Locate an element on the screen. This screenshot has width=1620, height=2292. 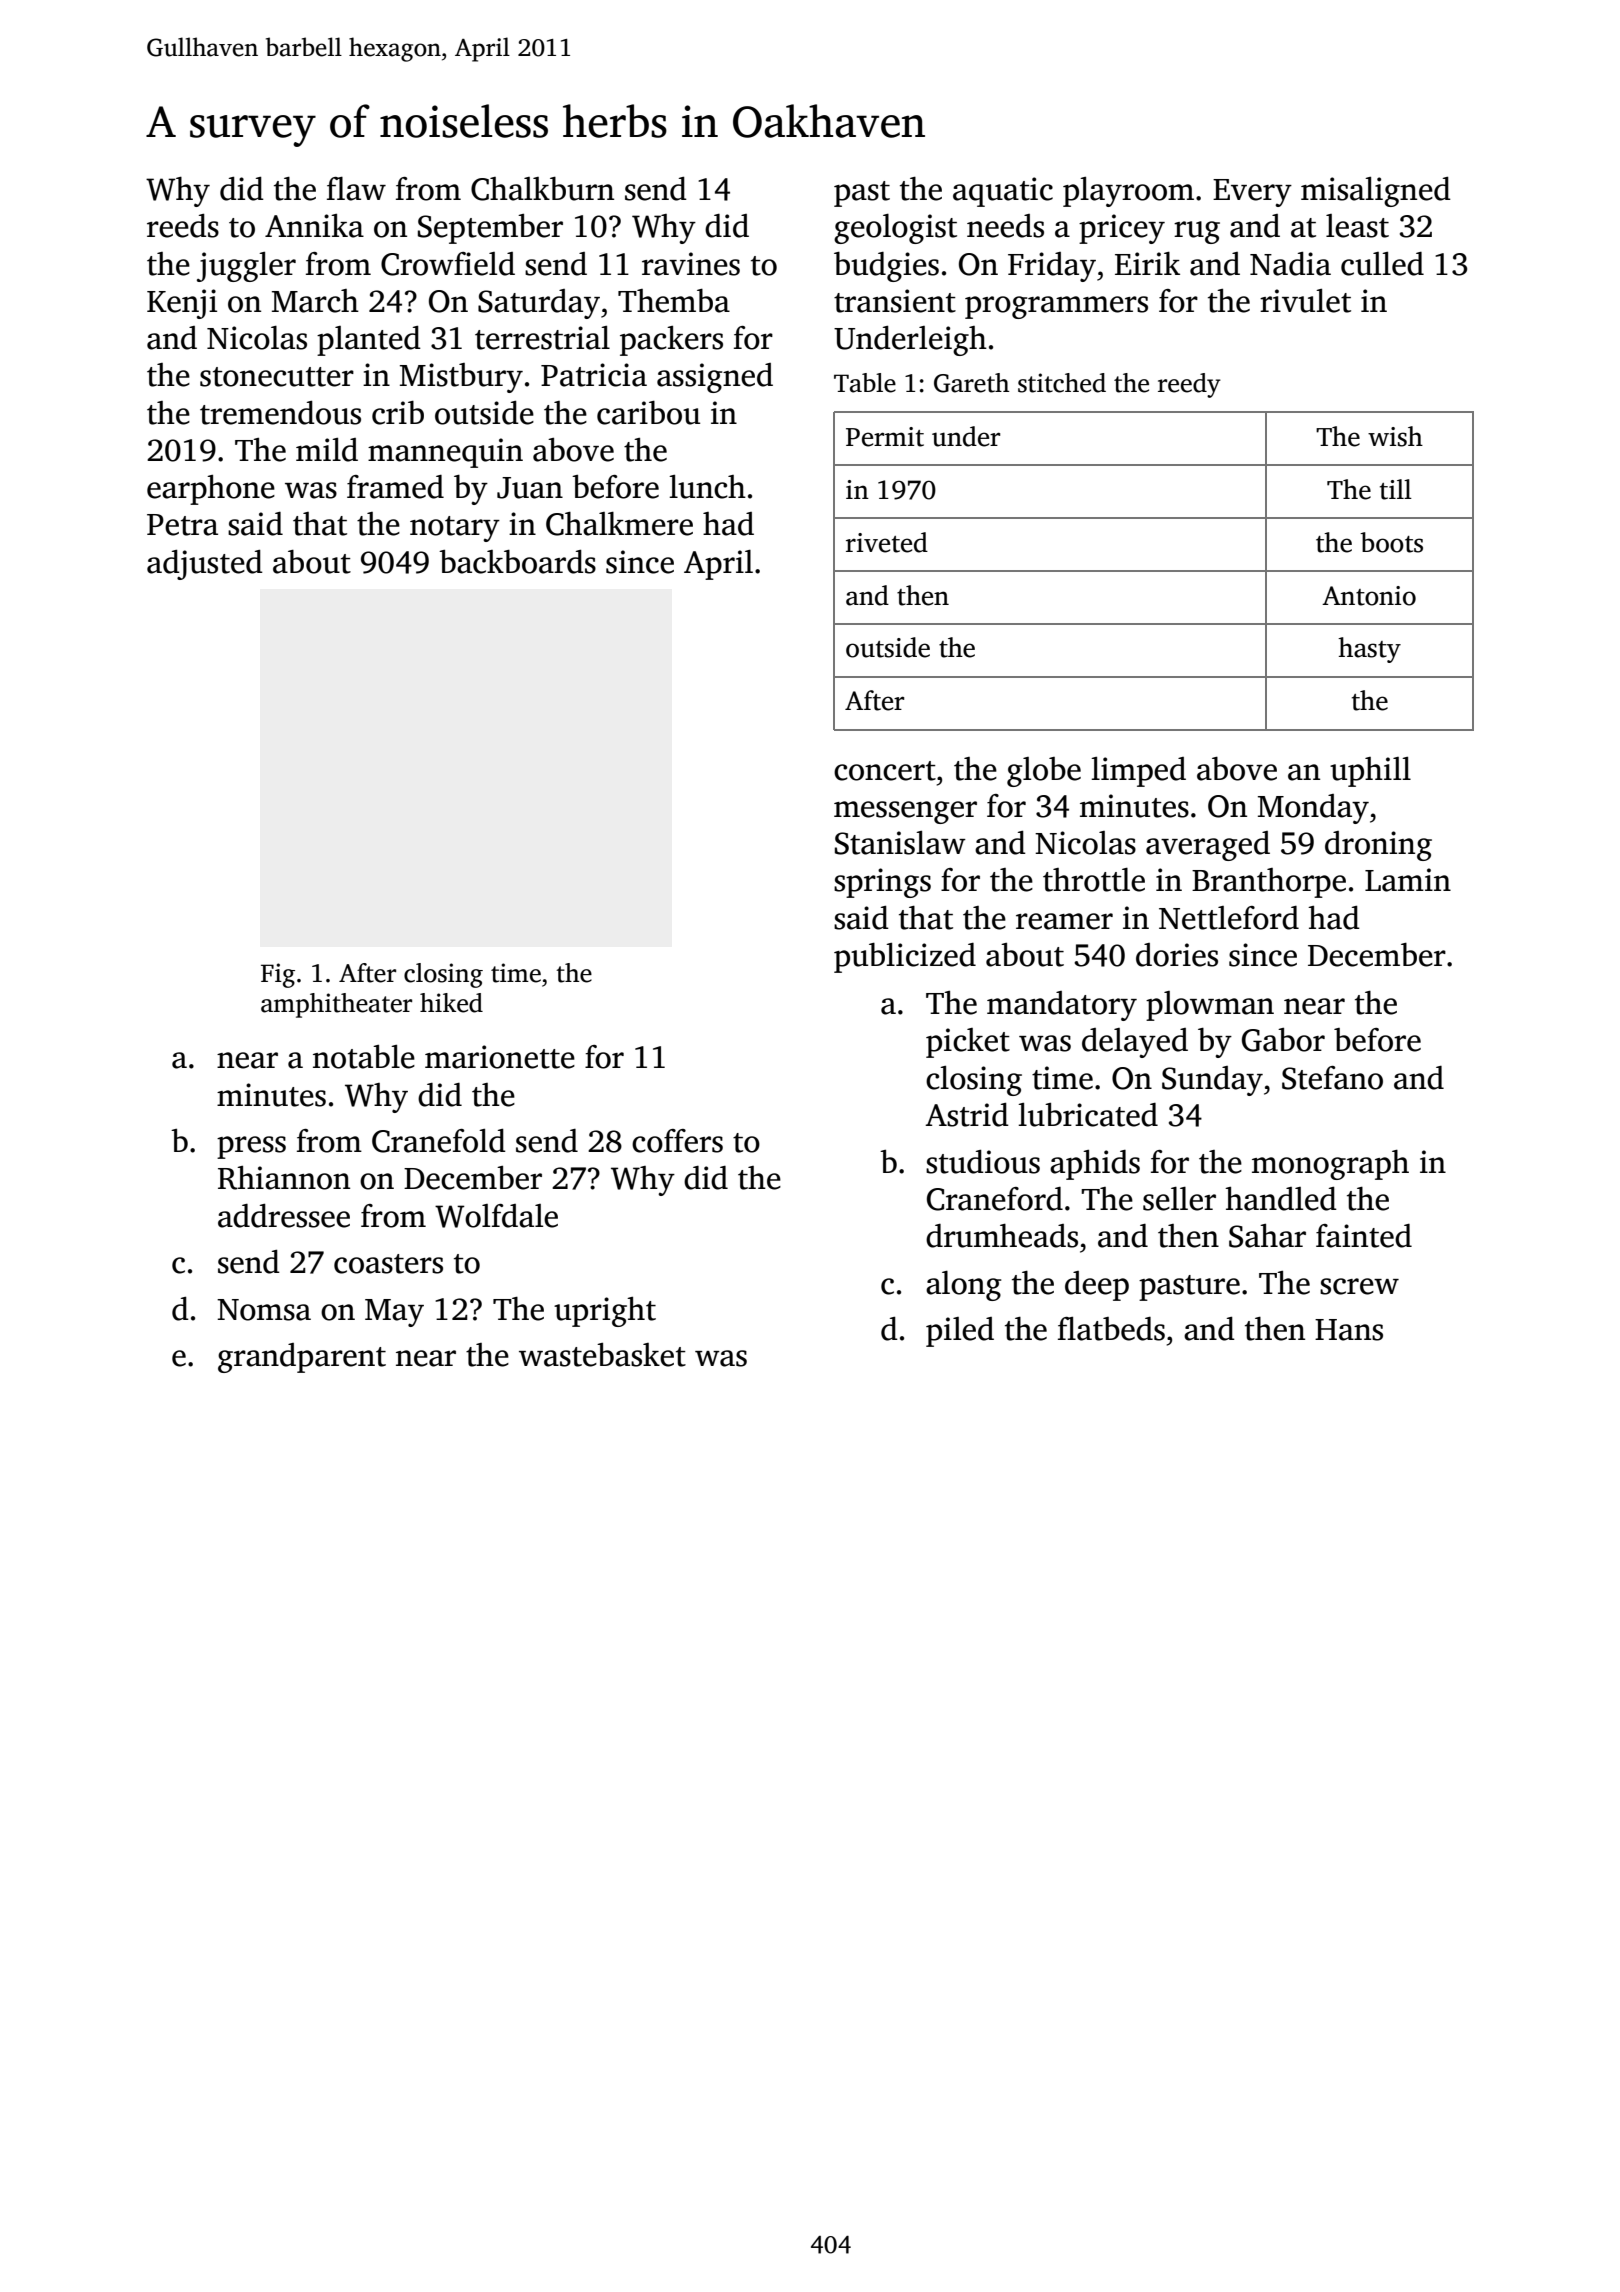
mannequin is located at coordinates (445, 453).
